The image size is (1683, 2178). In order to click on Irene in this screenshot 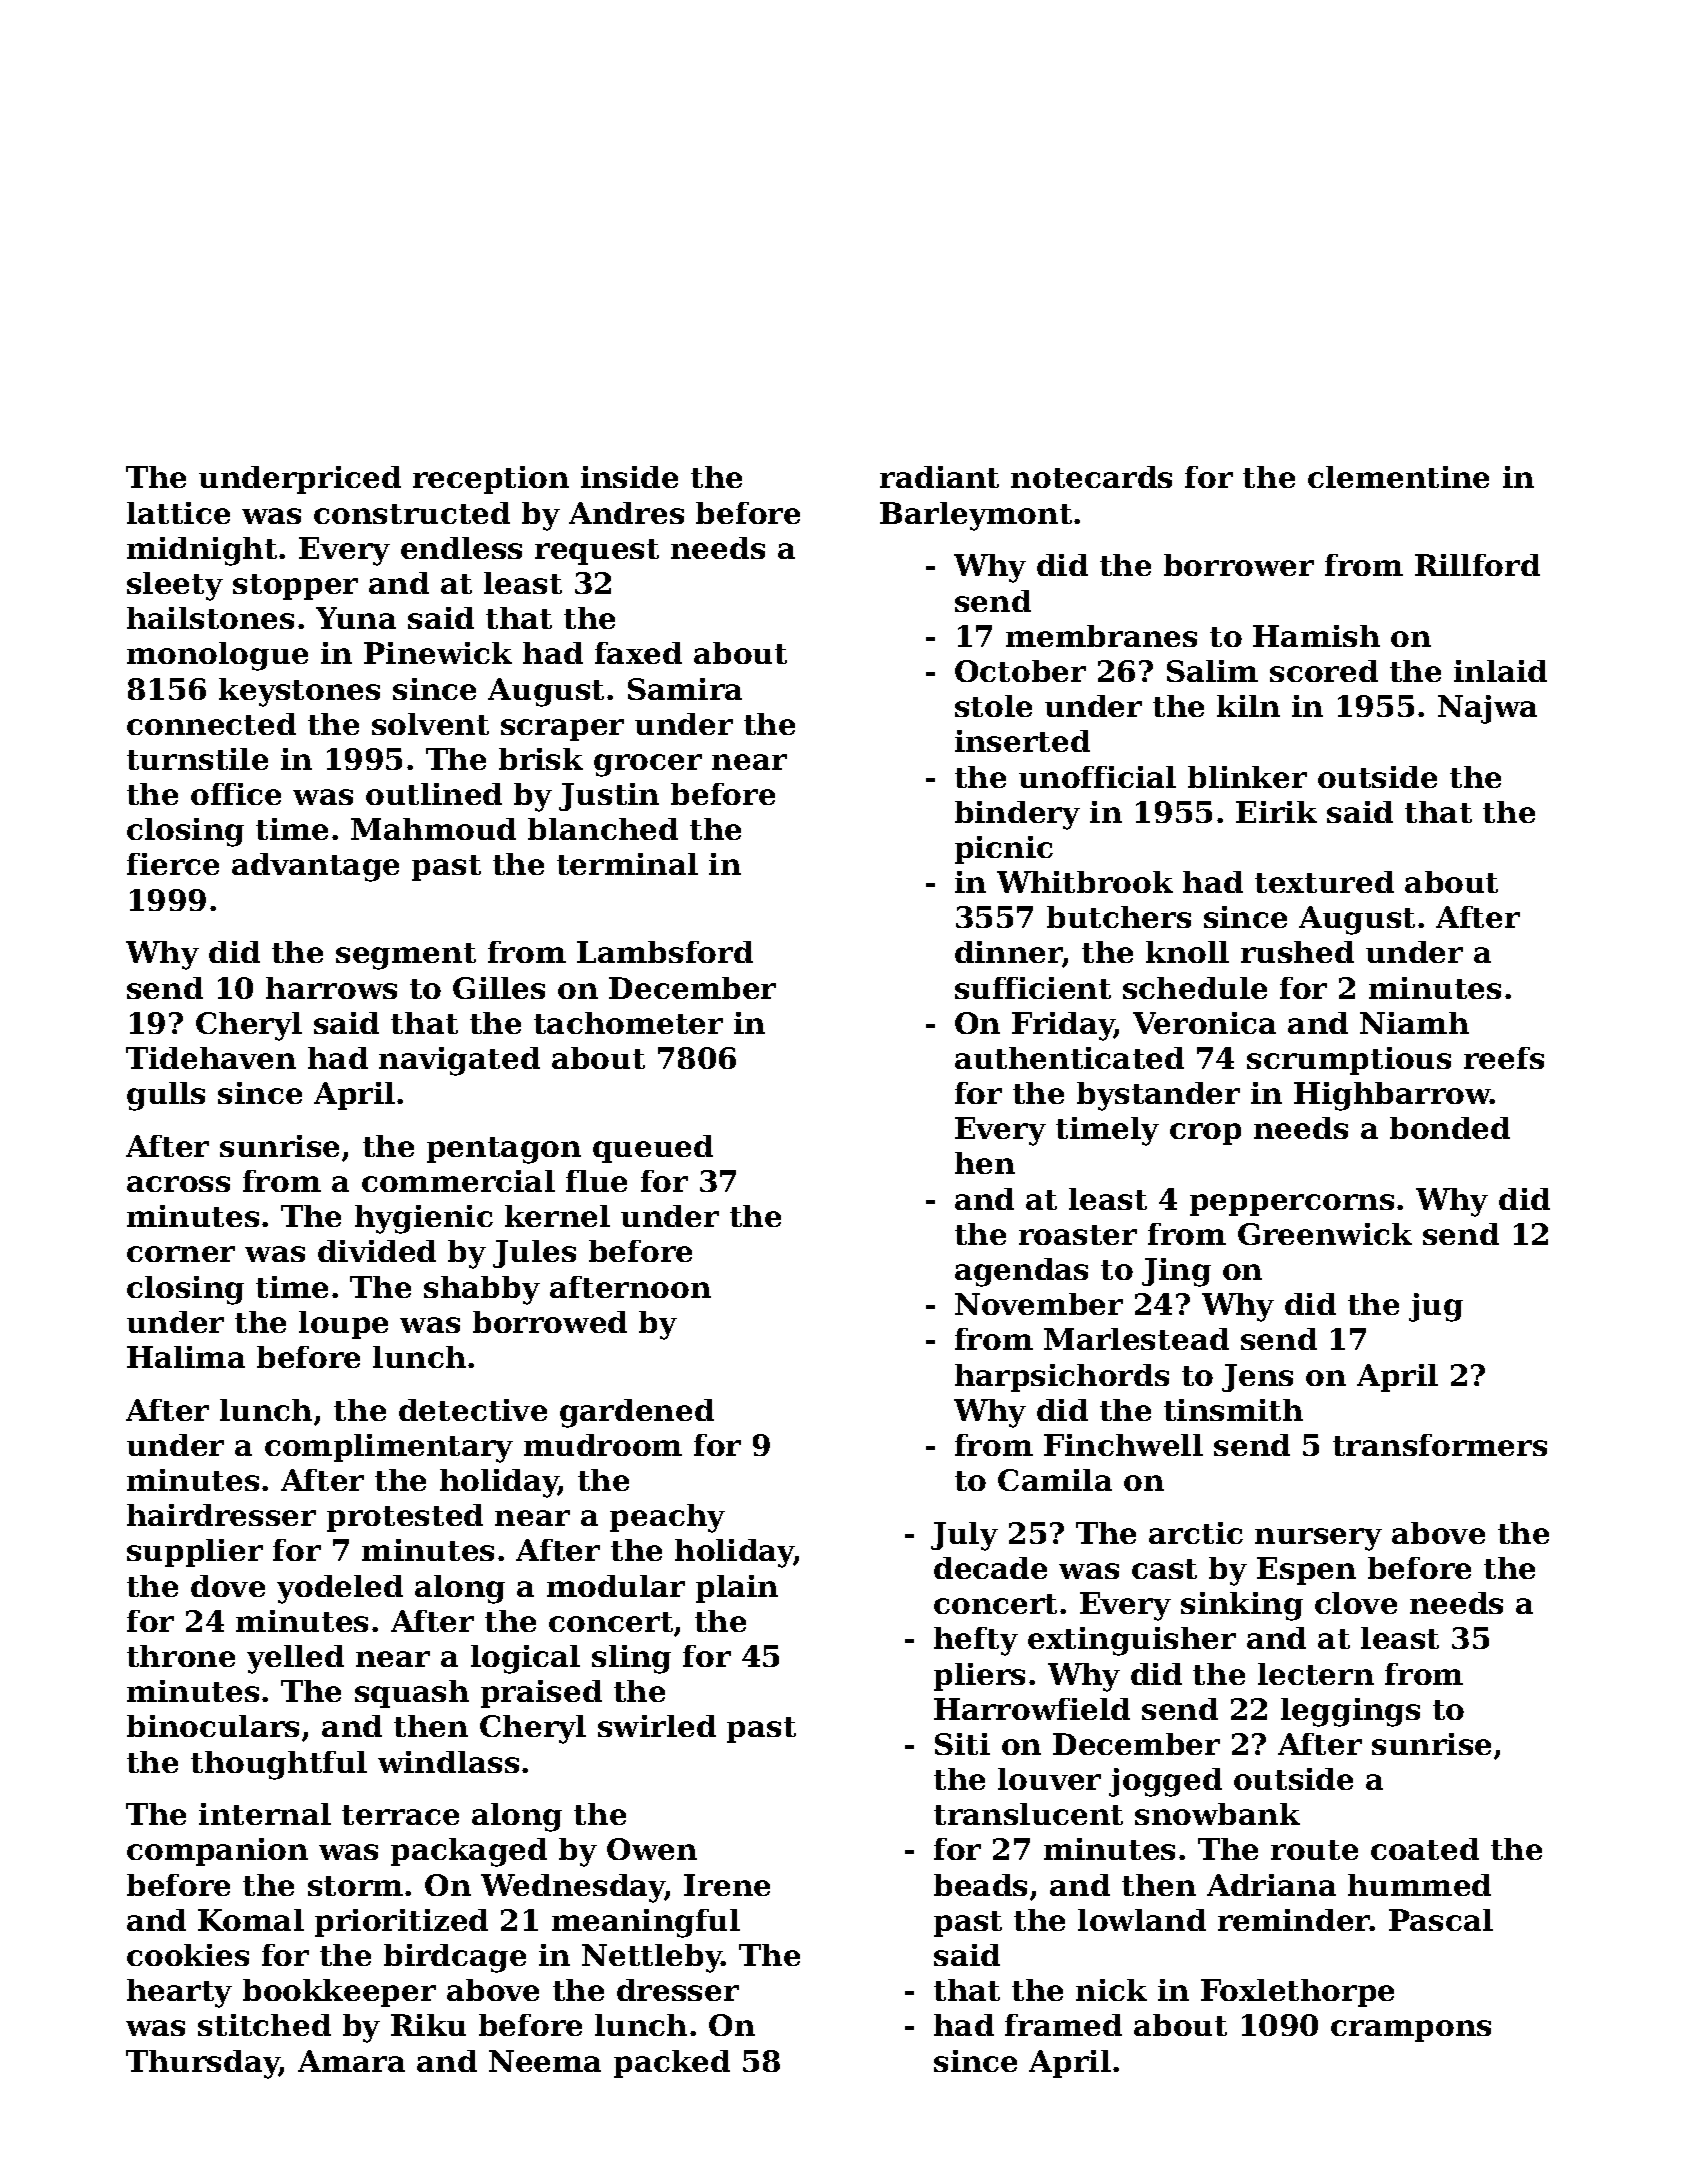, I will do `click(727, 1885)`.
